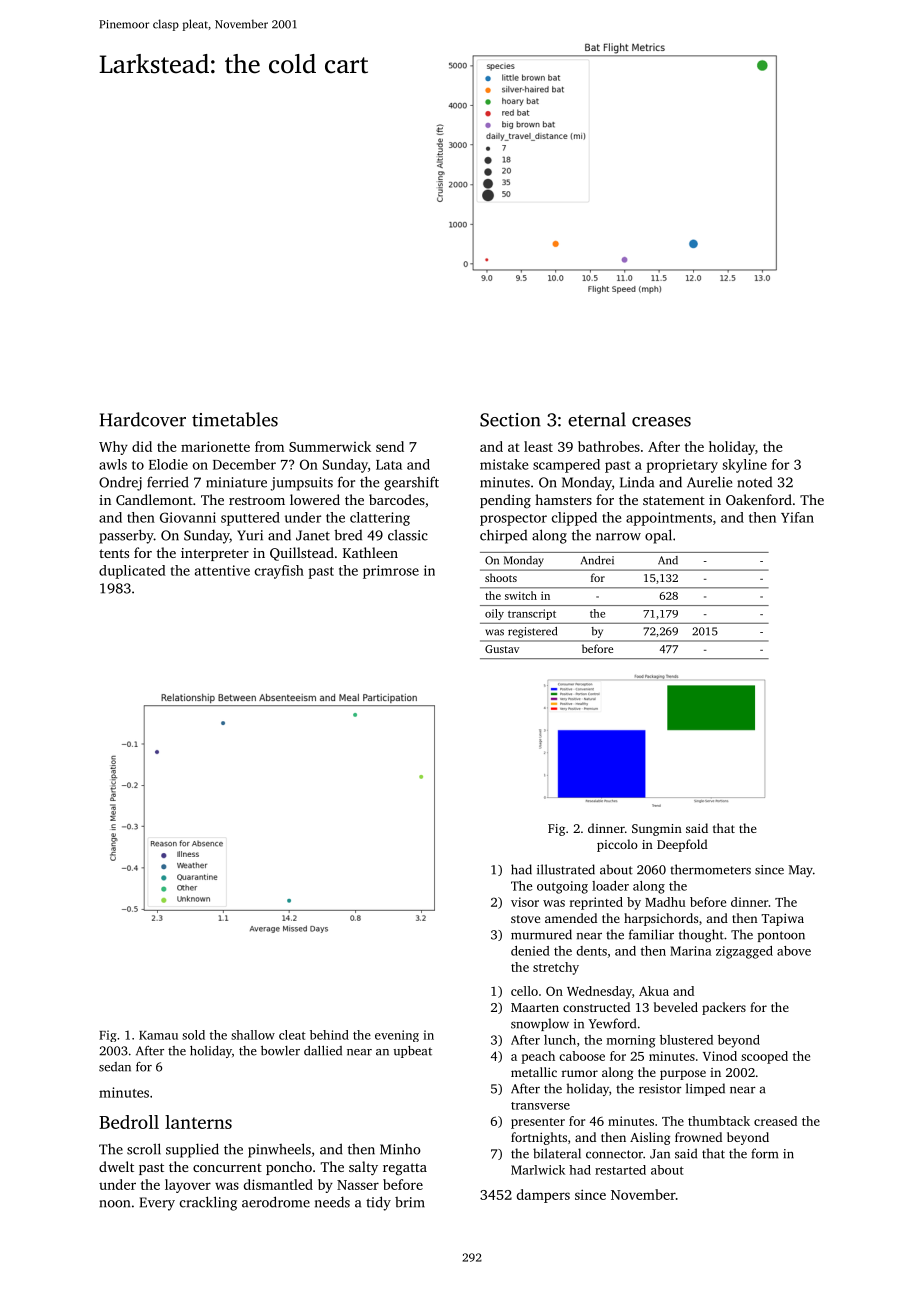 The image size is (924, 1308). I want to click on duplicated, so click(132, 572).
